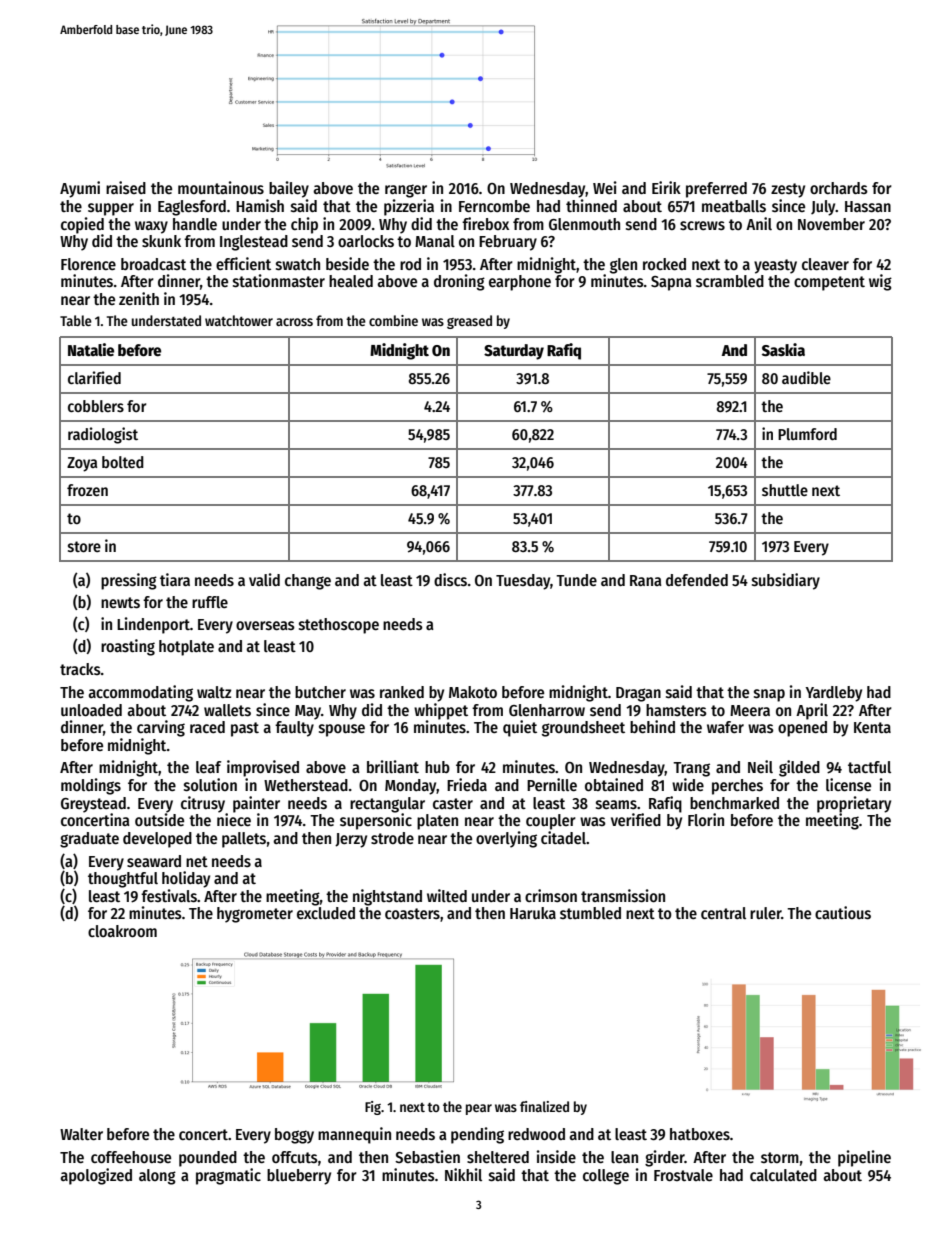 This document has height=1233, width=952. I want to click on orchards, so click(839, 188).
